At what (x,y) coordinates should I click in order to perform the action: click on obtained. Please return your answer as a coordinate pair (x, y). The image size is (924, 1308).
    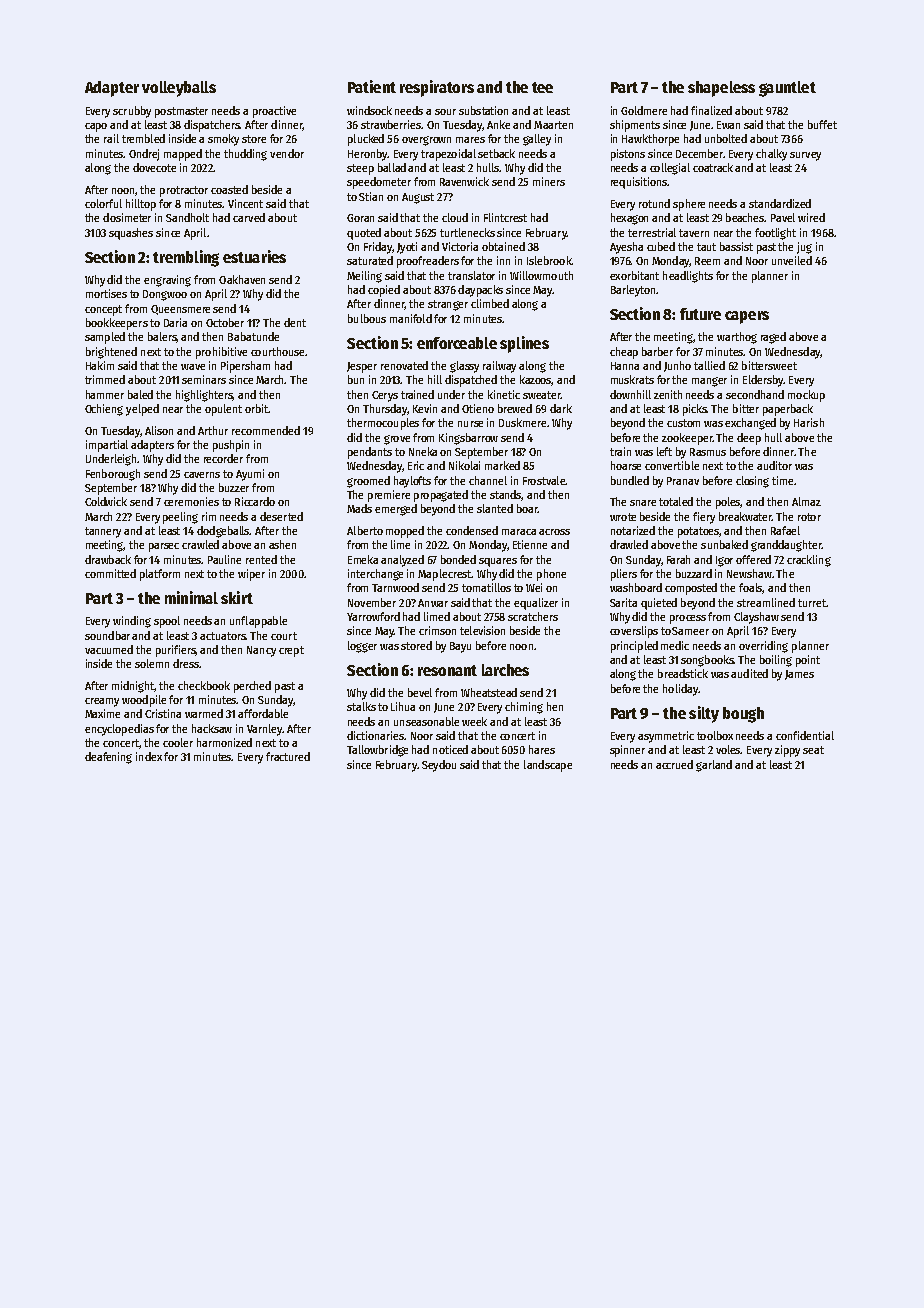
    Looking at the image, I should click on (503, 246).
